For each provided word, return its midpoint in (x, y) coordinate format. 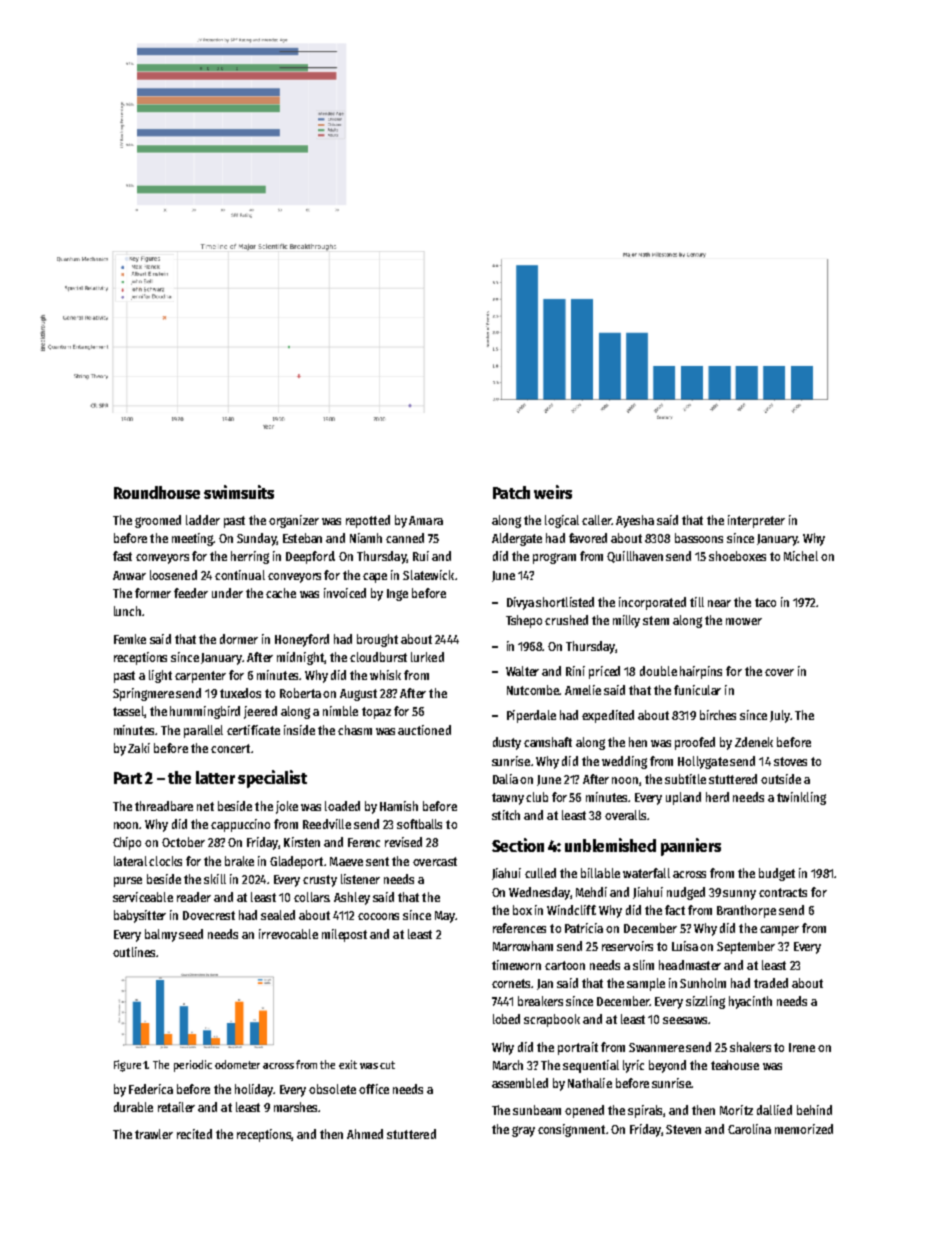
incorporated (652, 603)
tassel (128, 711)
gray (523, 1131)
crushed (566, 620)
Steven (683, 1129)
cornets (512, 983)
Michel (801, 556)
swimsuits (239, 492)
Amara (426, 520)
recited (194, 1134)
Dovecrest (209, 915)
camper (779, 931)
